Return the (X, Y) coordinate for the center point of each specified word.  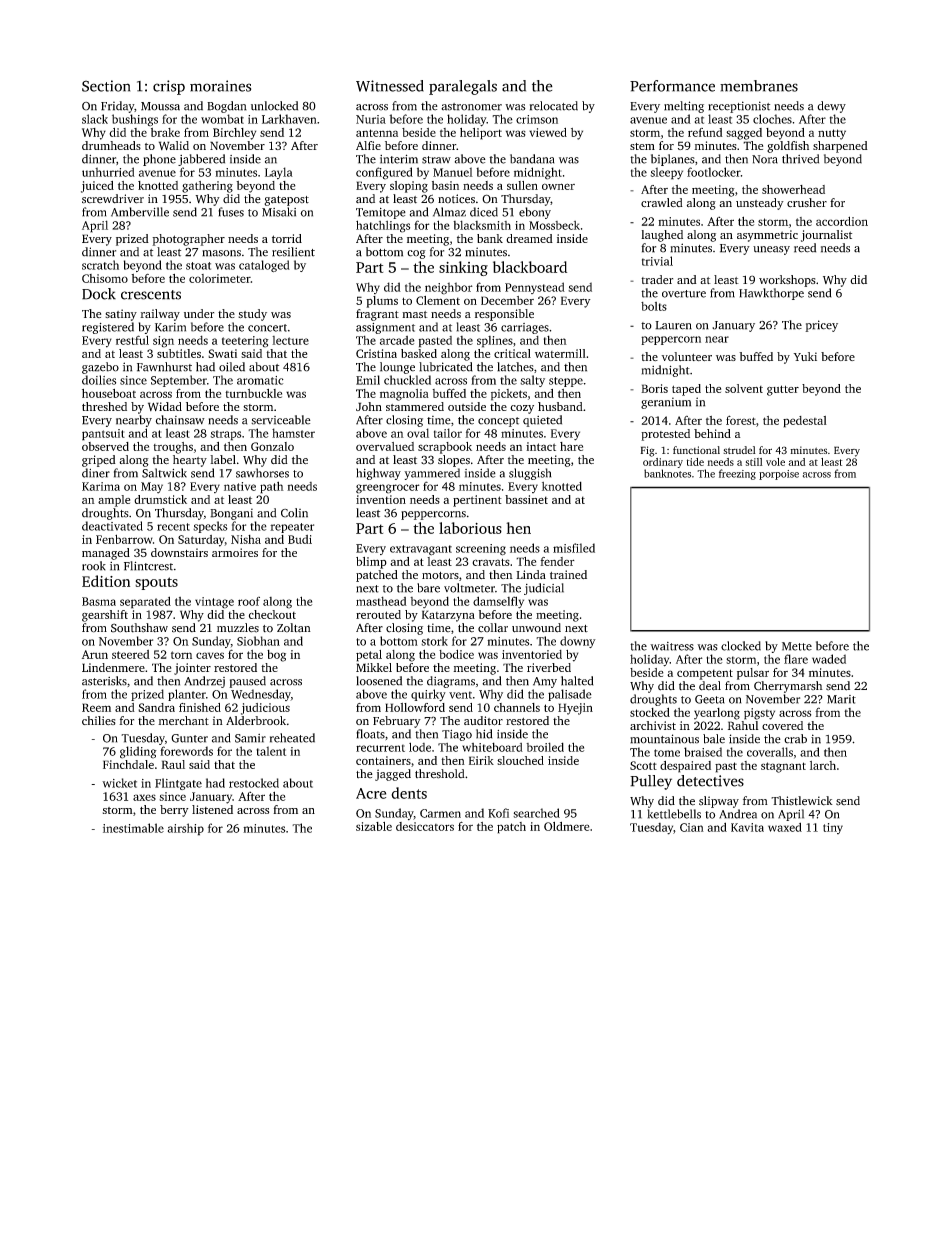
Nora (765, 159)
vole (775, 462)
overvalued (385, 446)
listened (212, 809)
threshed (104, 406)
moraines (220, 86)
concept (498, 422)
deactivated (112, 526)
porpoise (779, 475)
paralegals (463, 87)
